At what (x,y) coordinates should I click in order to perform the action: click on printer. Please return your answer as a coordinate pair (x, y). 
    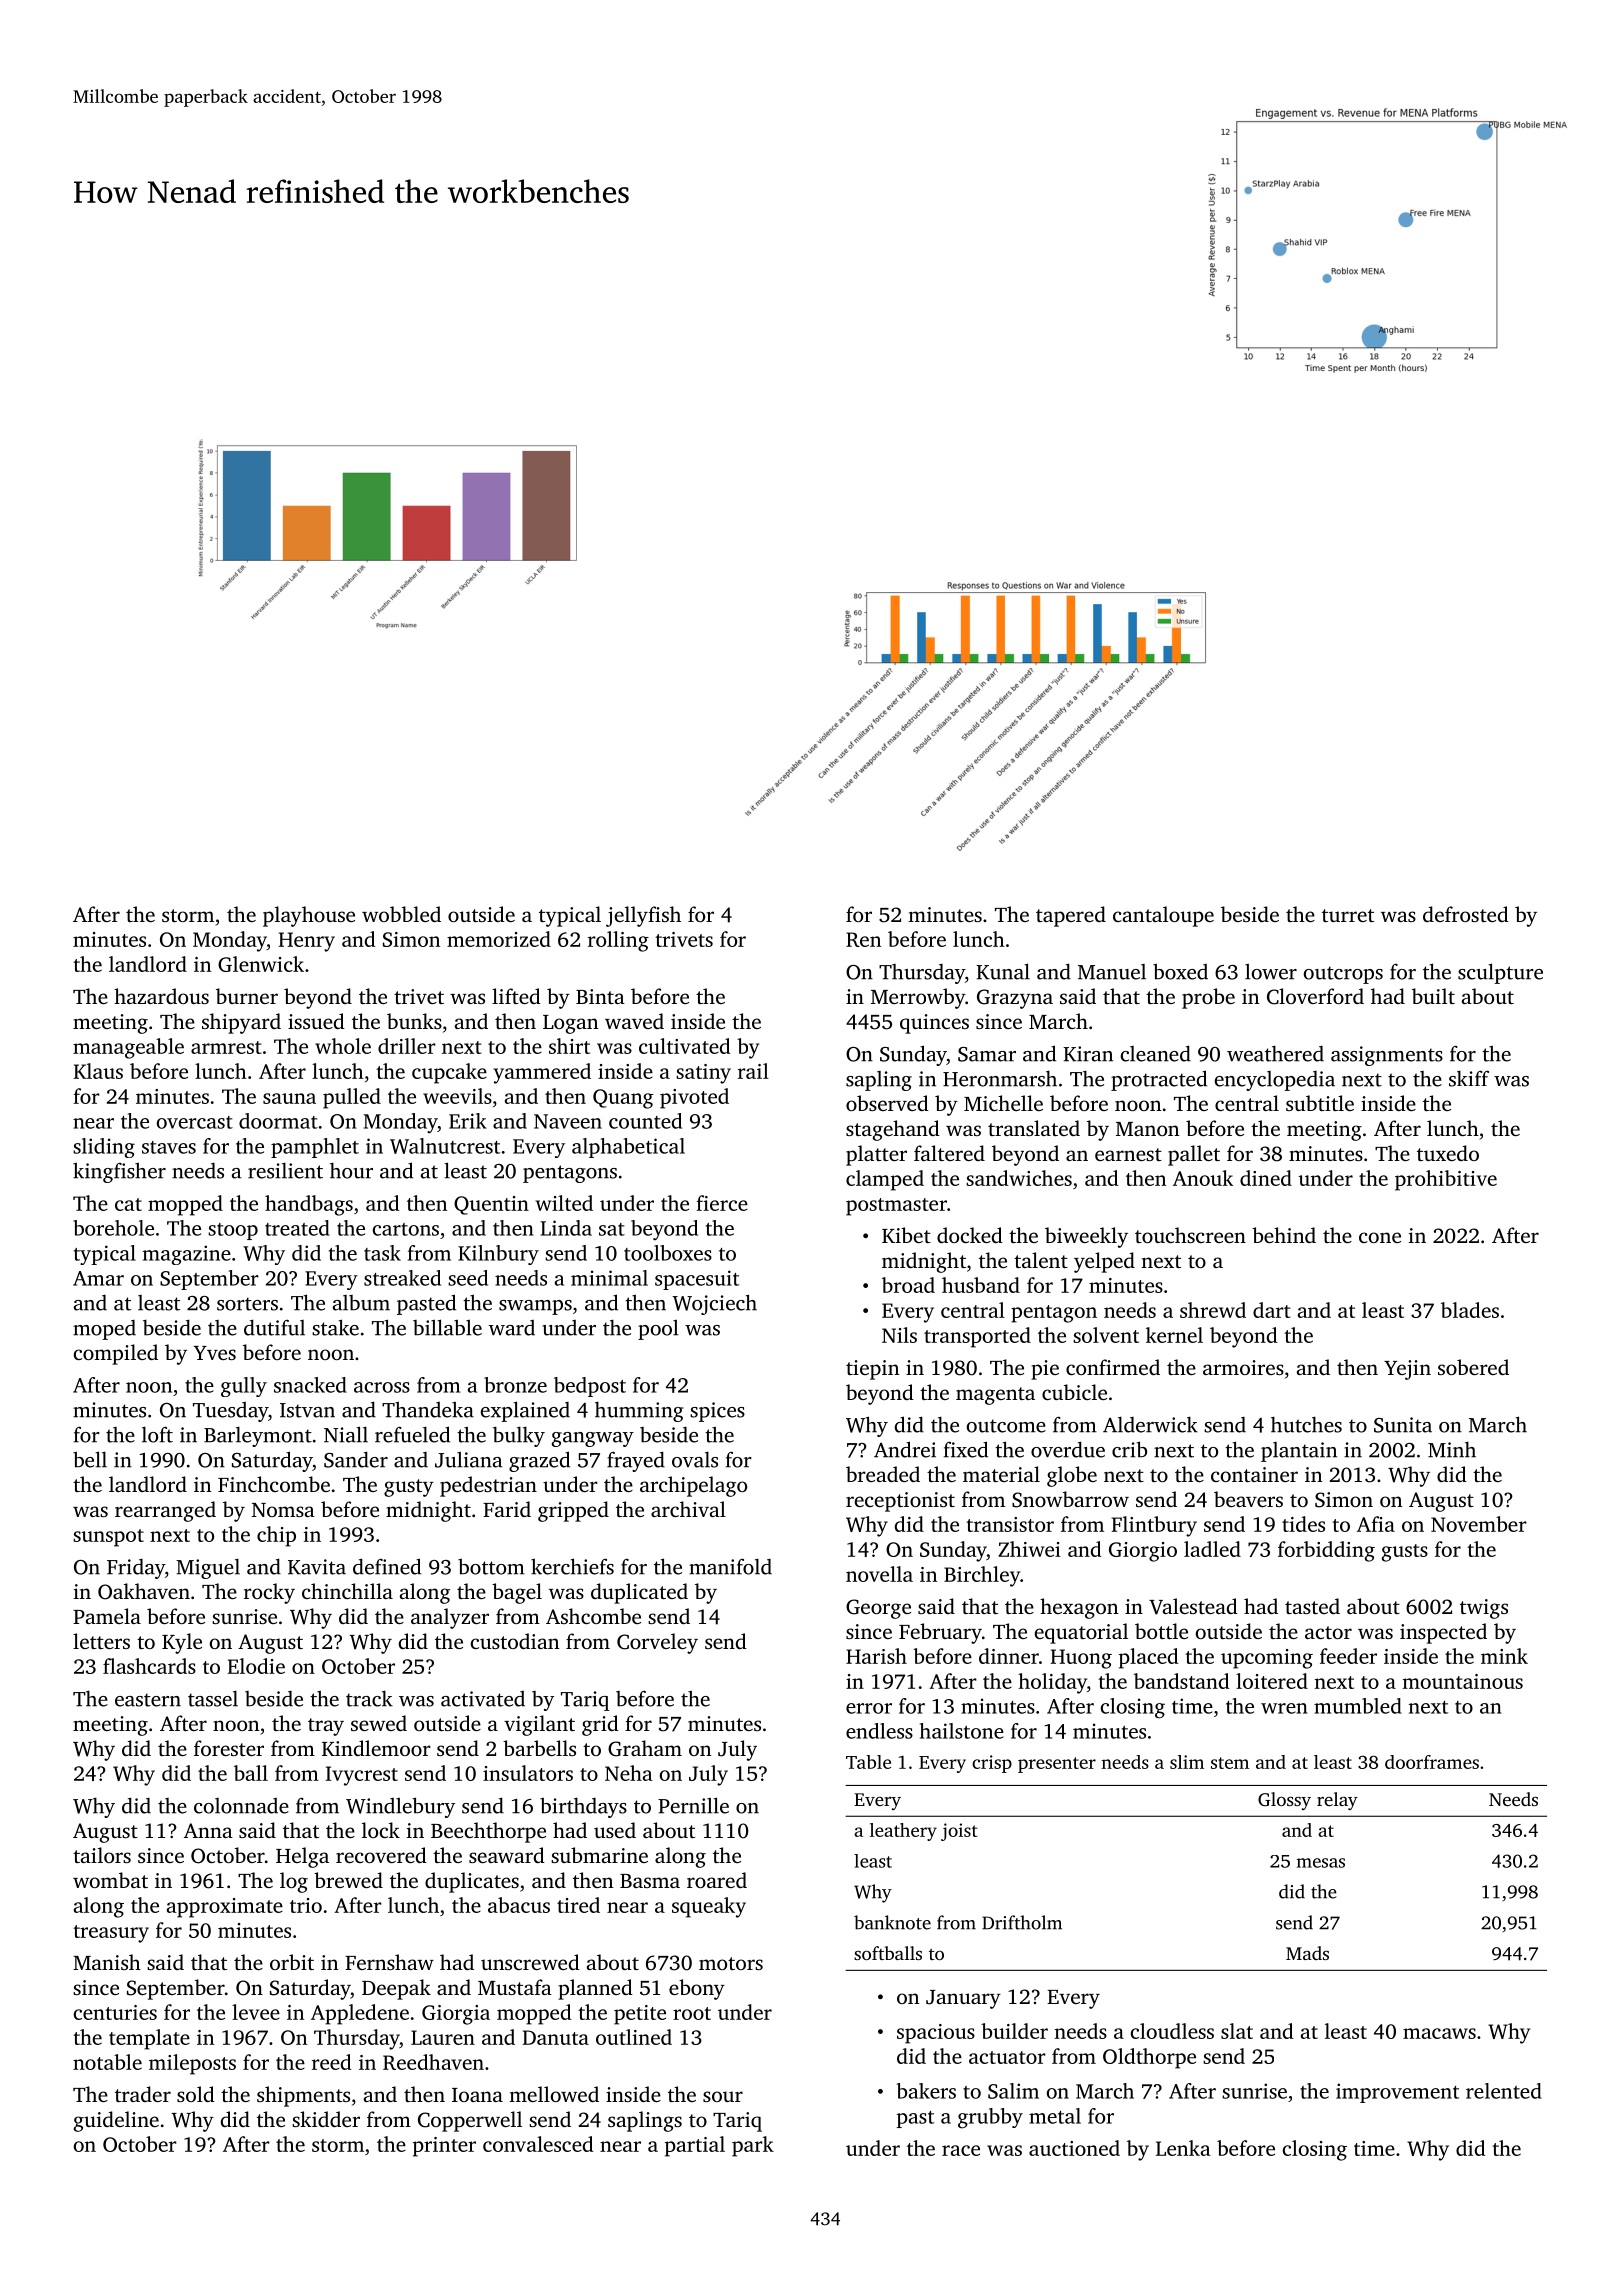
    Looking at the image, I should click on (444, 2147).
